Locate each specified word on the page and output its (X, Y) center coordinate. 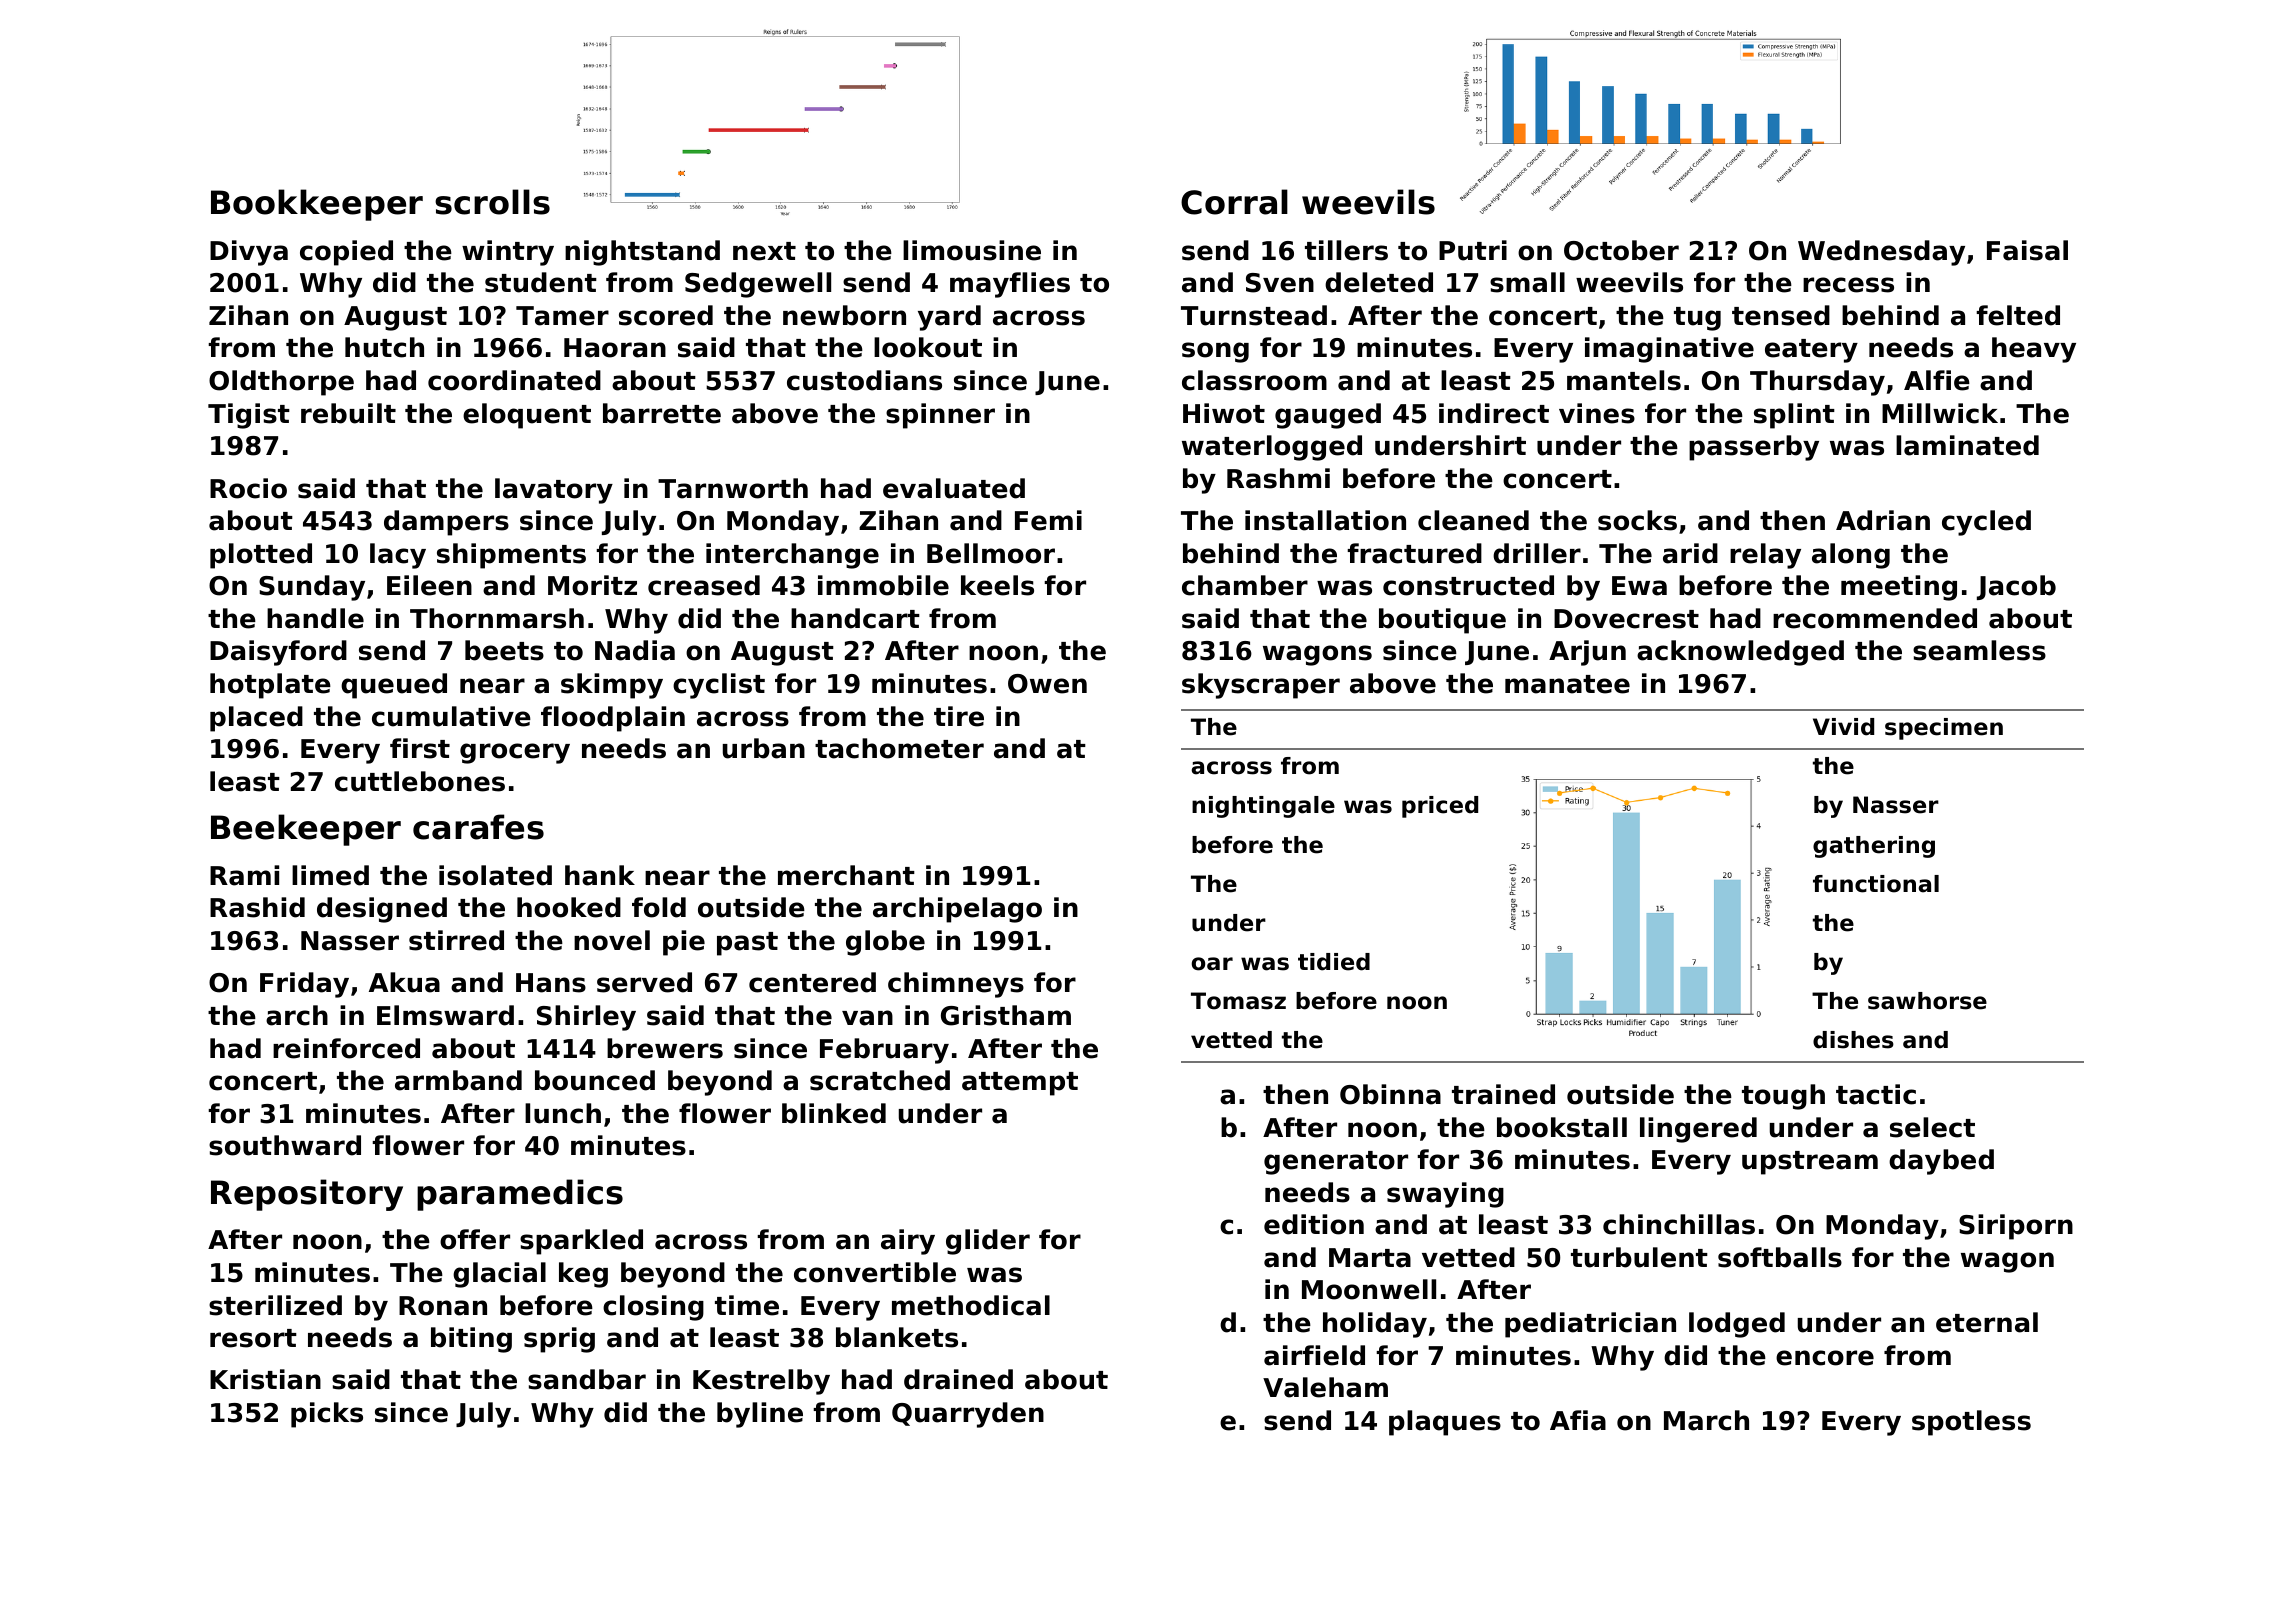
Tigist (249, 416)
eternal (1987, 1322)
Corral (1234, 202)
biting (471, 1340)
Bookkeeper (317, 205)
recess (1848, 285)
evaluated (954, 488)
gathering (1874, 847)
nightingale (1263, 807)
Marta (1370, 1258)
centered (812, 982)
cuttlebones (420, 781)
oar (1212, 964)
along (1851, 556)
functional (1876, 884)
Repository (307, 1195)
